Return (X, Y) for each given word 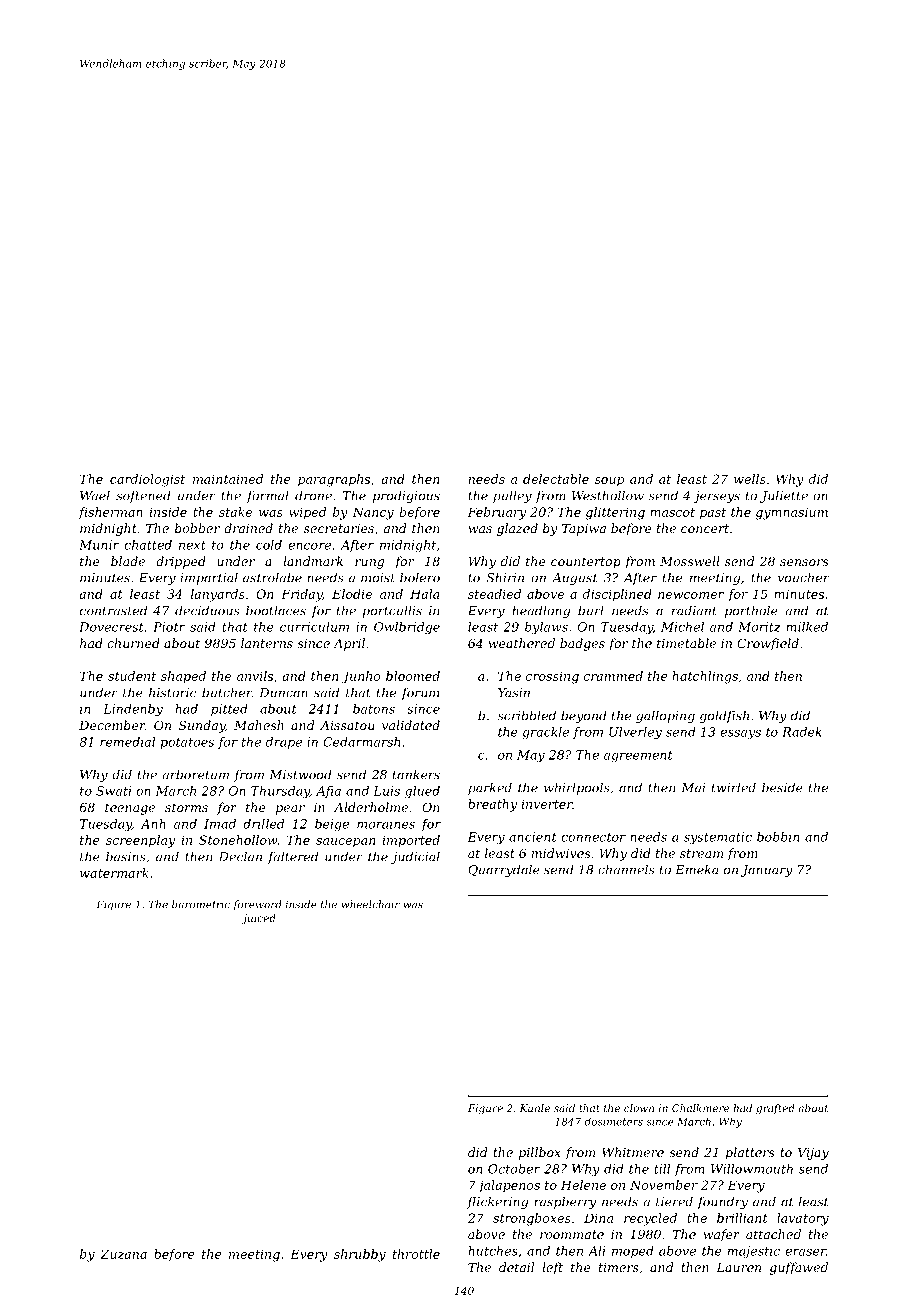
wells (750, 479)
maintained (228, 479)
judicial (415, 857)
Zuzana (123, 1254)
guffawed (799, 1268)
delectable (556, 479)
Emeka (697, 869)
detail (516, 1267)
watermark (114, 873)
